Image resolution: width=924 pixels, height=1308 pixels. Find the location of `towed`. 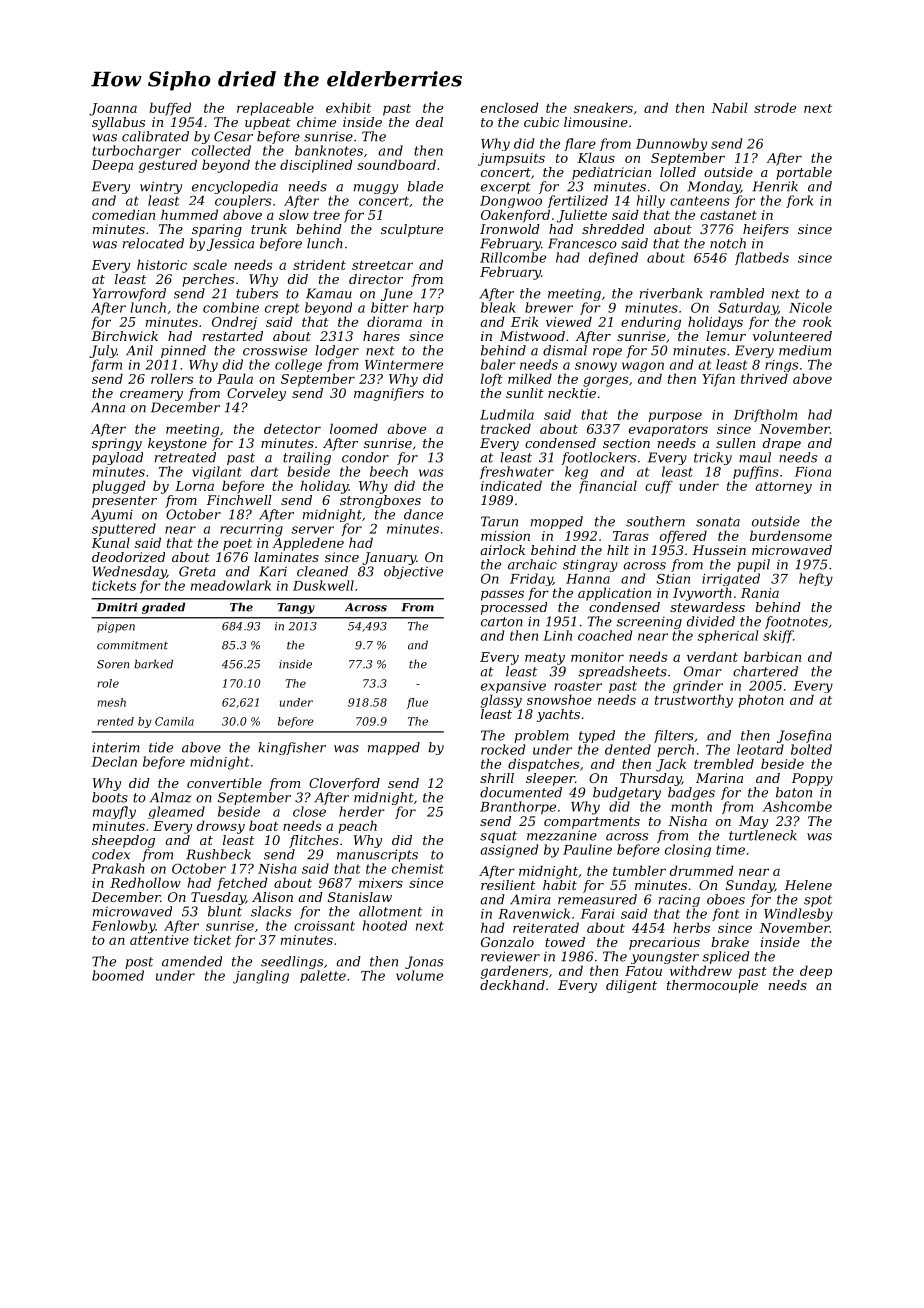

towed is located at coordinates (565, 942).
